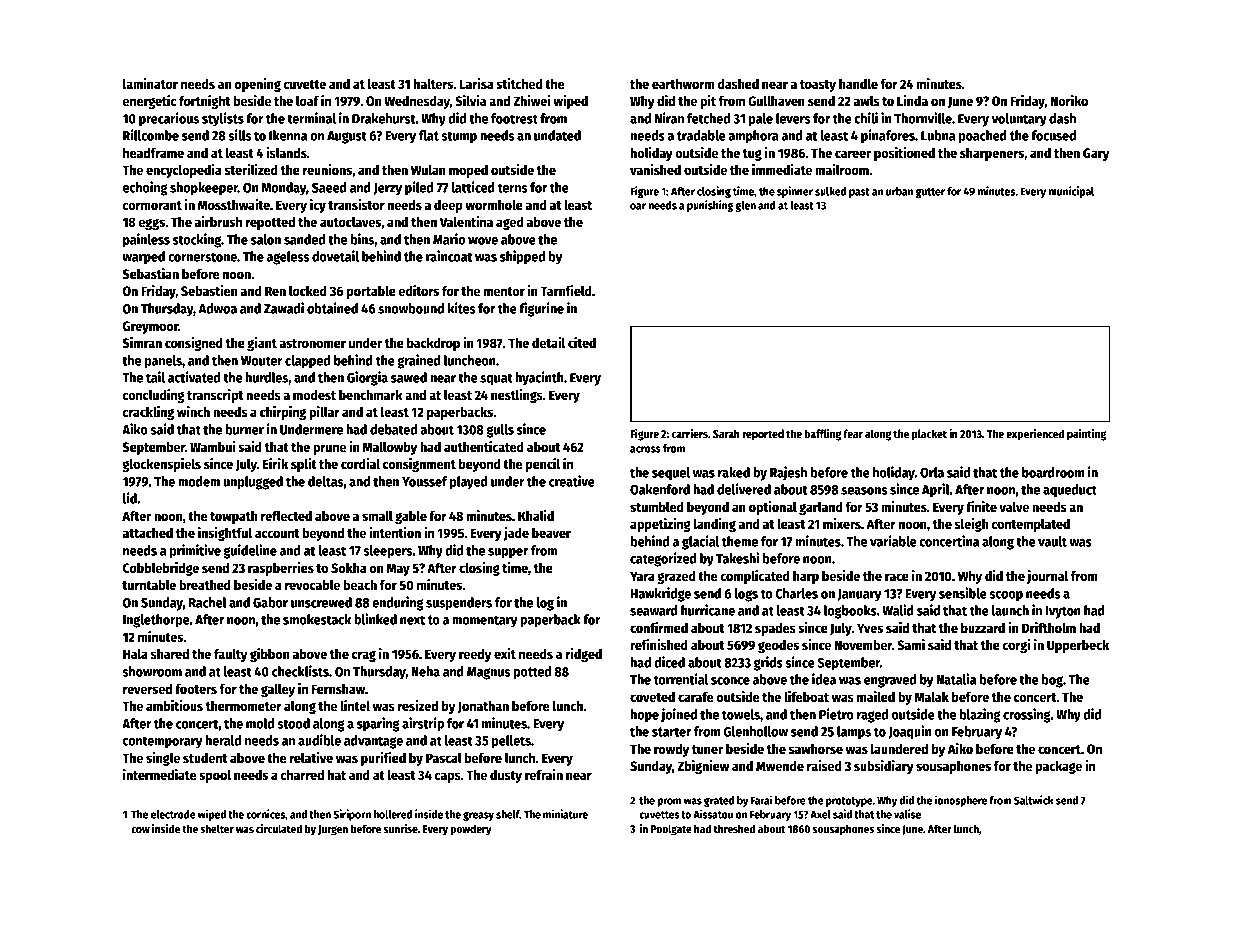 The width and height of the page is (1233, 952). What do you see at coordinates (1035, 435) in the page?
I see `experienced` at bounding box center [1035, 435].
